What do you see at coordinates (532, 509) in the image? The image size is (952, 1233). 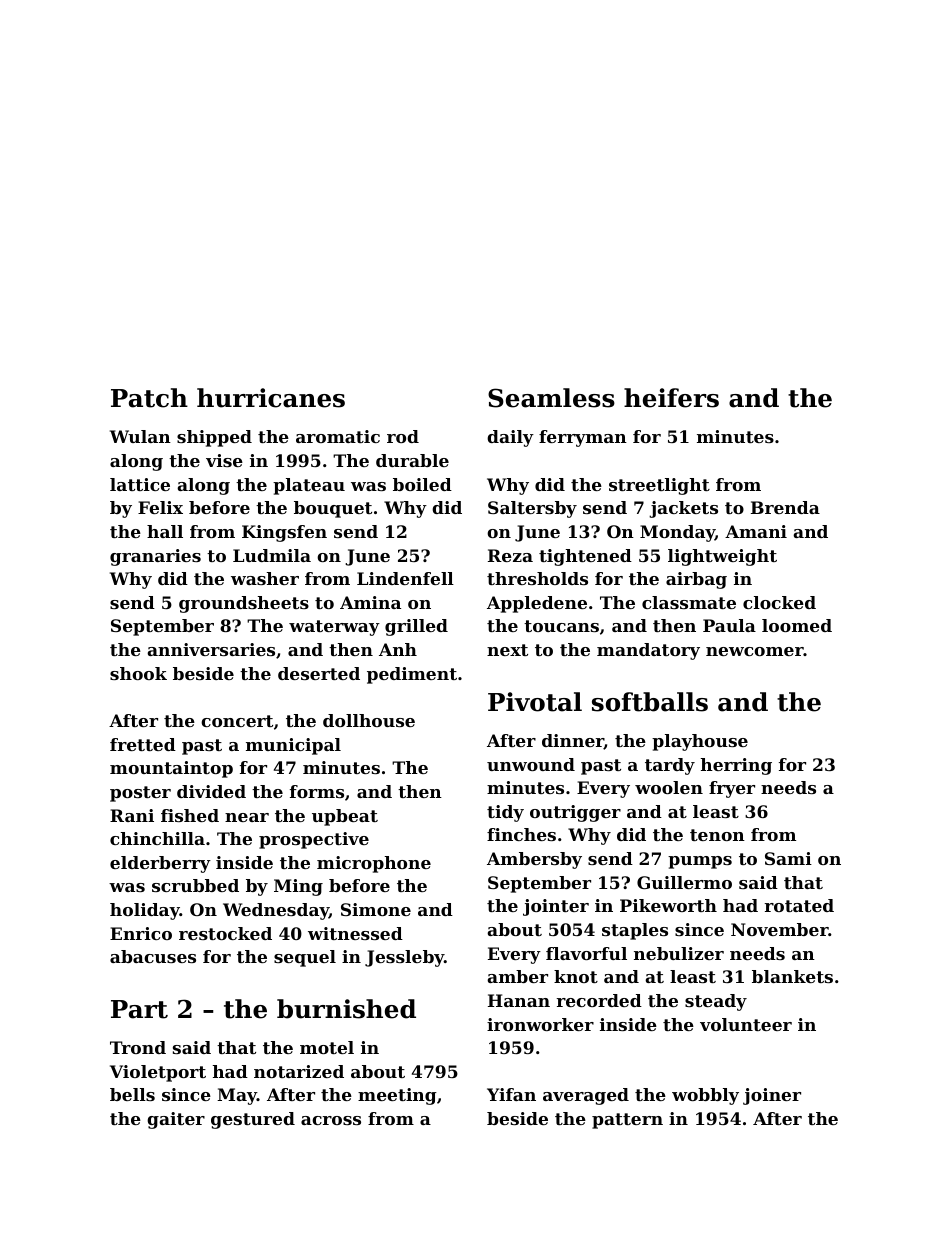 I see `Saltersby` at bounding box center [532, 509].
